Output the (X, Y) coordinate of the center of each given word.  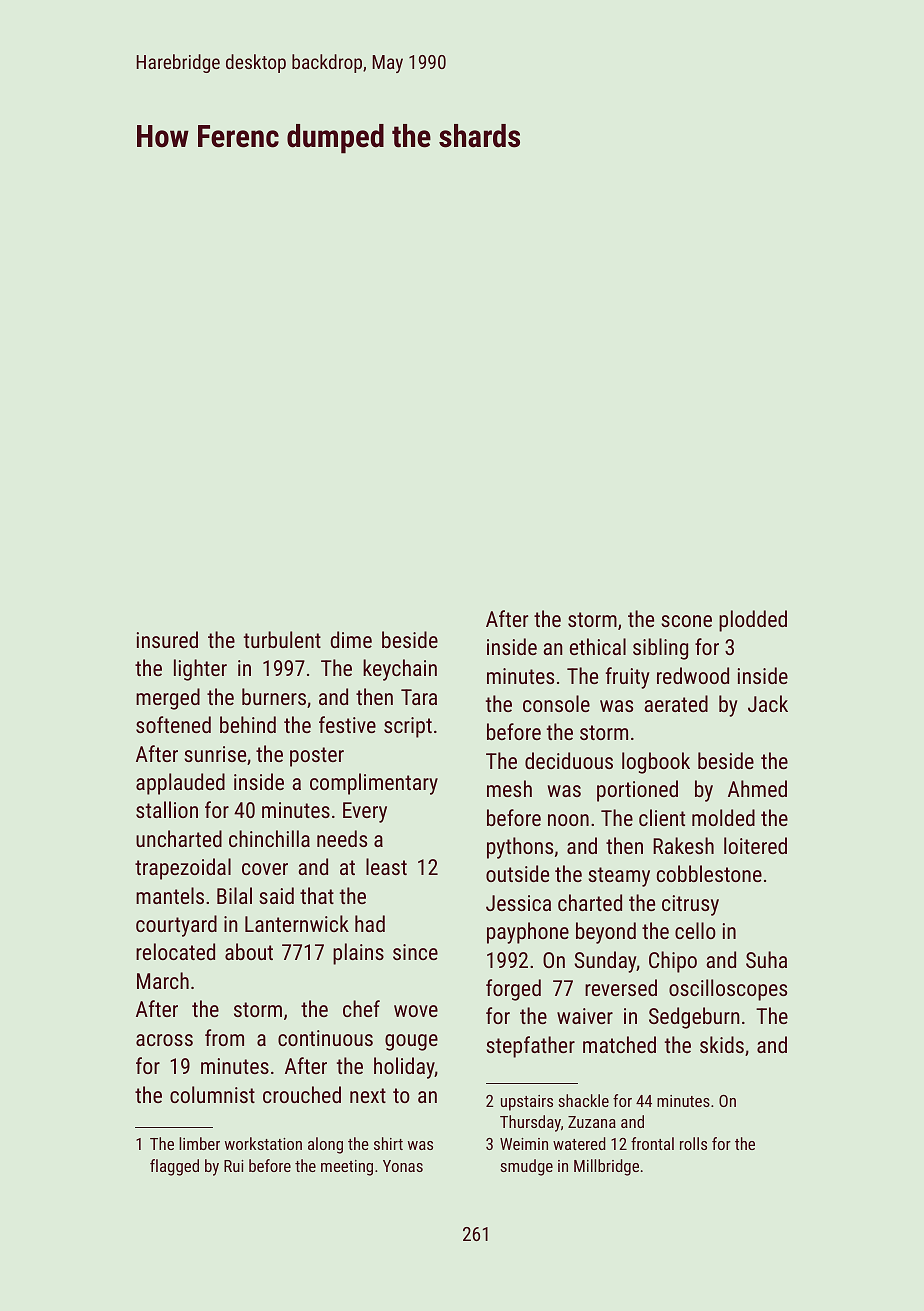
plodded (753, 621)
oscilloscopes (728, 990)
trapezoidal (183, 869)
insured (167, 639)
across (164, 1040)
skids (722, 1044)
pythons (520, 848)
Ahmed (757, 788)
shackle (583, 1100)
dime (351, 639)
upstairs (527, 1103)
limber (199, 1143)
